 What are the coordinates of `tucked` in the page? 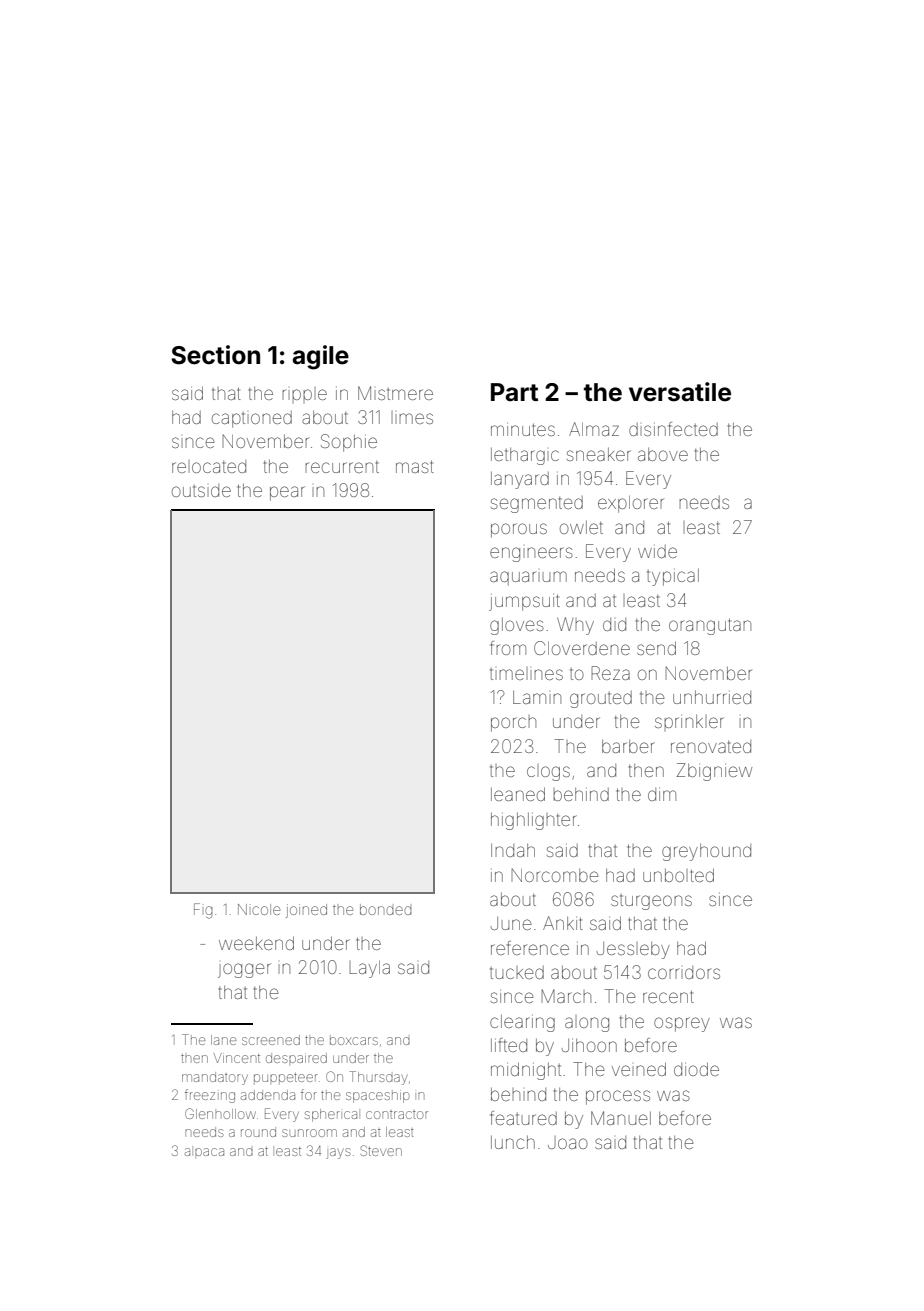 It's located at (517, 972).
